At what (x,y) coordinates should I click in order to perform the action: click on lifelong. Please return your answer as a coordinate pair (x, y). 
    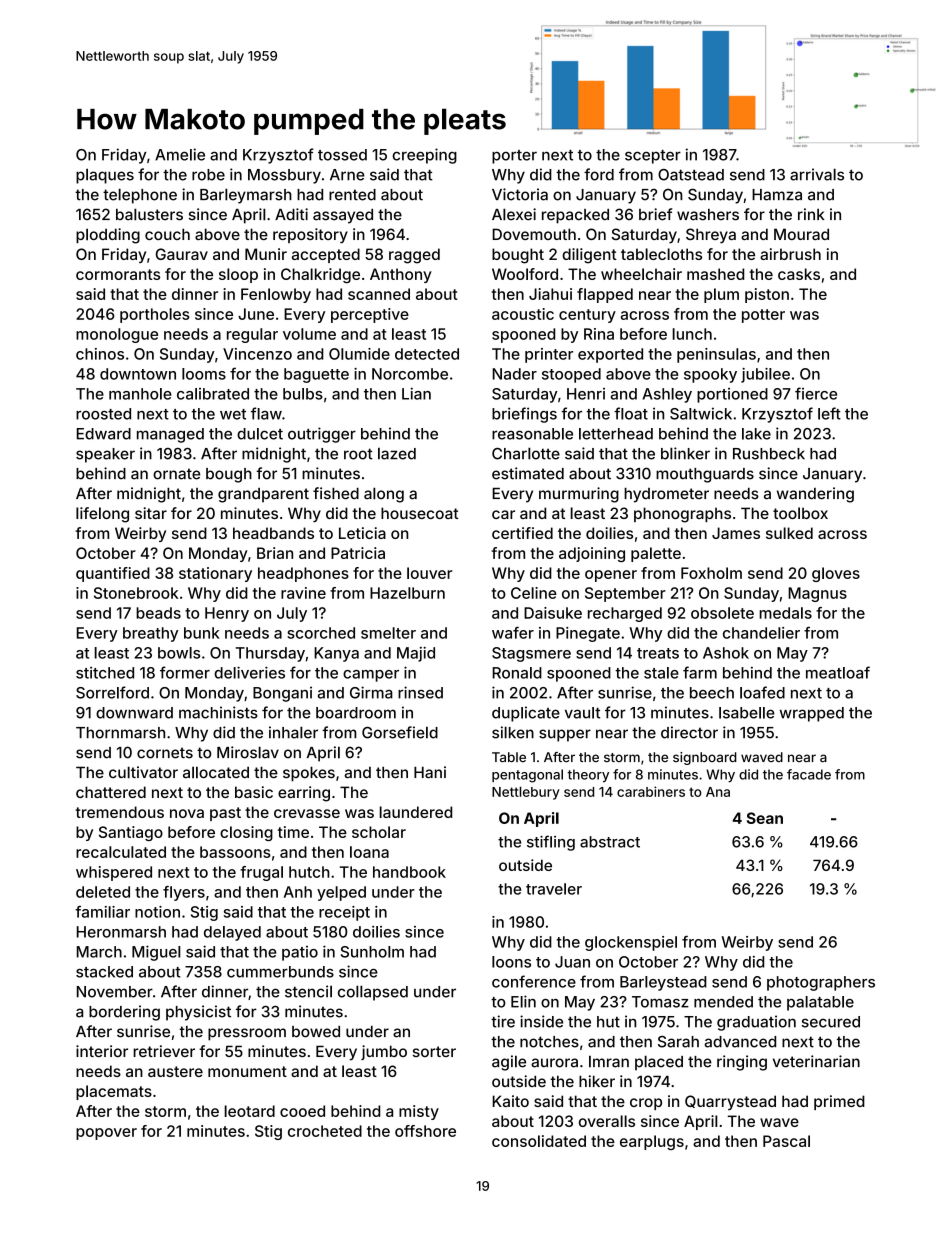
    Looking at the image, I should click on (102, 515).
